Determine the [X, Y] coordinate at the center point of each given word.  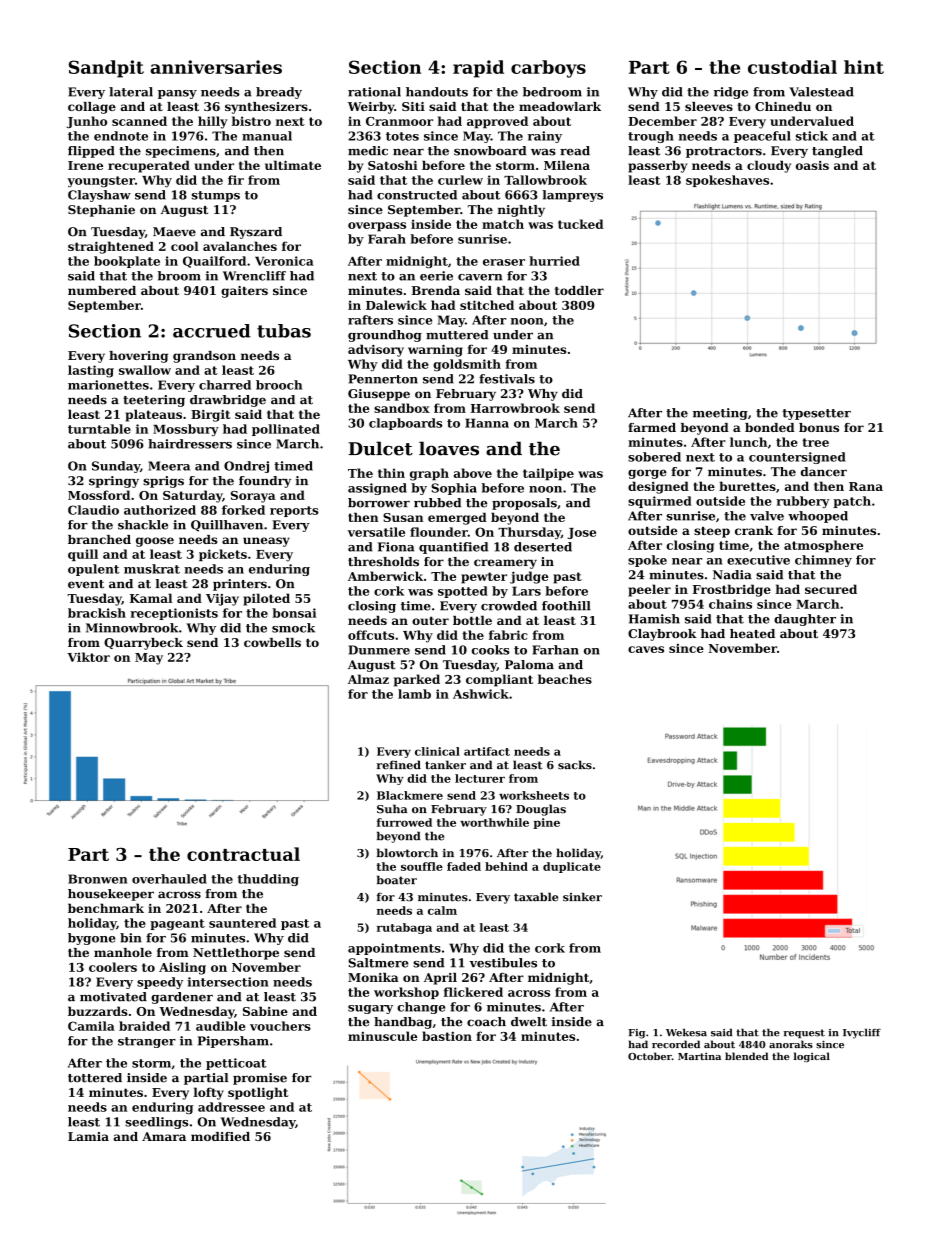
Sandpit [106, 69]
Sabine [265, 1011]
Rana [866, 486]
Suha [392, 809]
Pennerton [383, 379]
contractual [243, 854]
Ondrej [246, 467]
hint [864, 67]
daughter [805, 620]
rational [374, 92]
